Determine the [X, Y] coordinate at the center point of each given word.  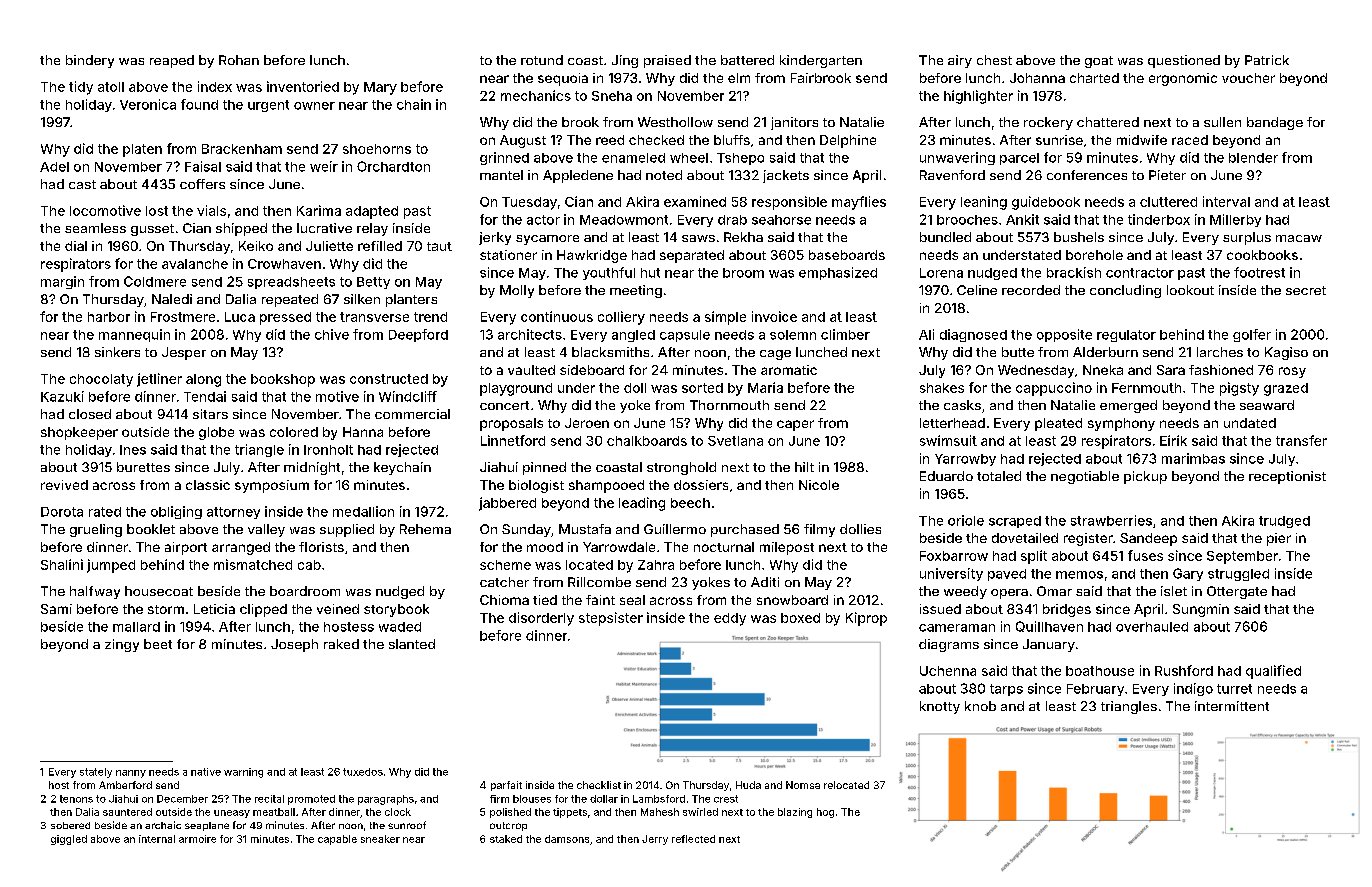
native [206, 772]
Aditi [765, 582]
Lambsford [659, 799]
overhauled [1152, 627]
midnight [312, 468]
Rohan [239, 60]
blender [1253, 158]
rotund [542, 60]
